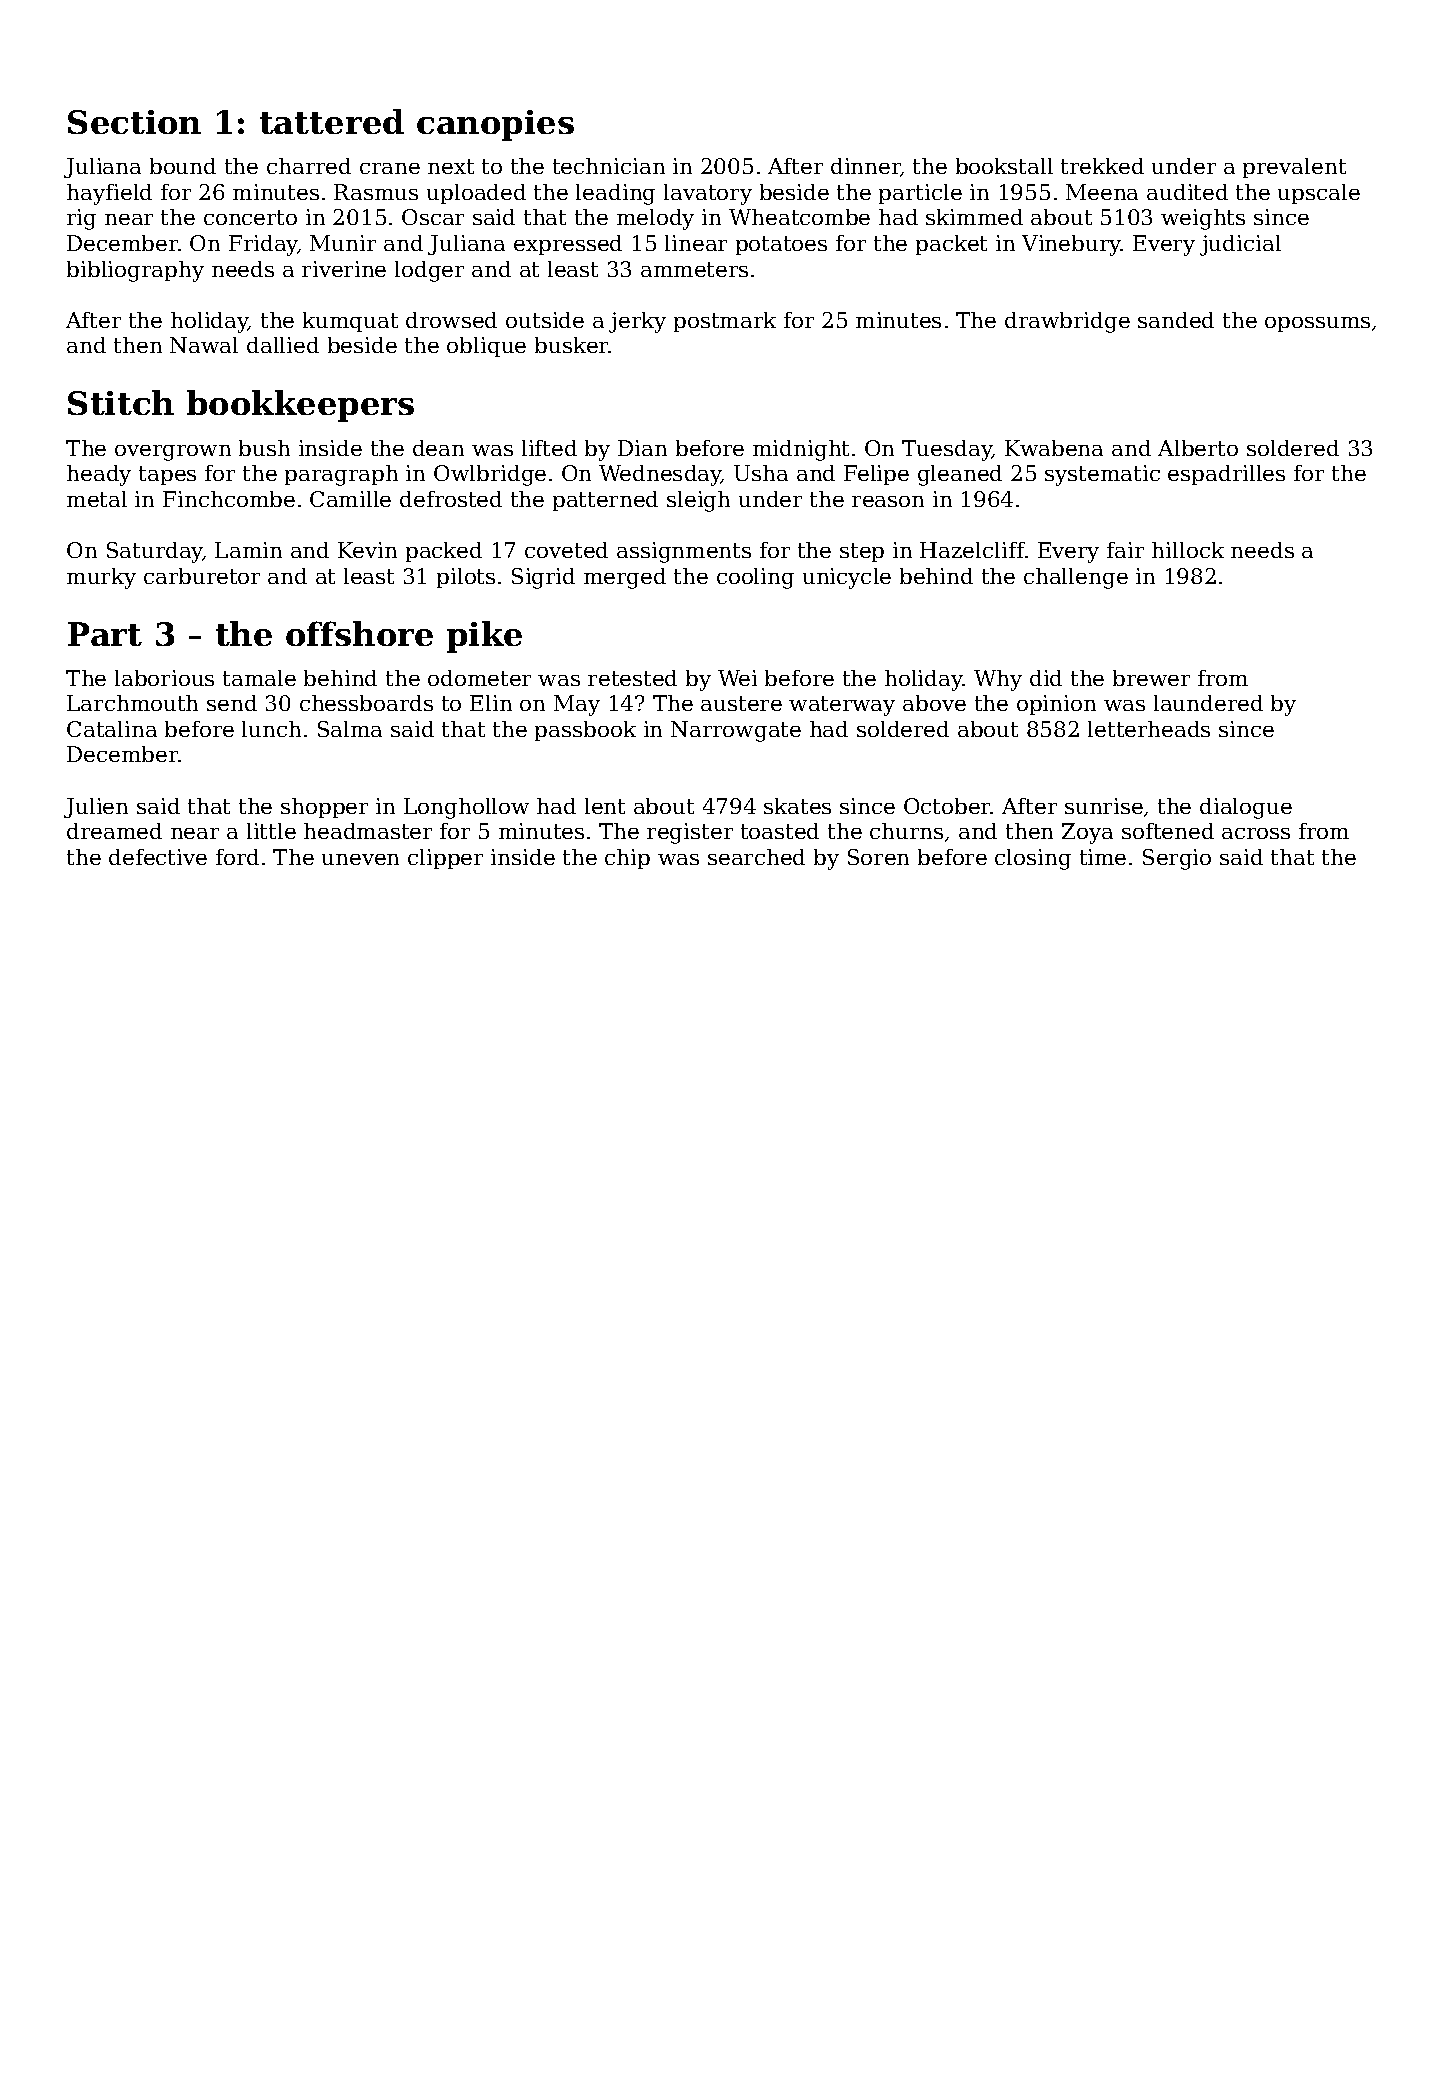  Describe the element at coordinates (204, 345) in the screenshot. I see `Nawal` at that location.
